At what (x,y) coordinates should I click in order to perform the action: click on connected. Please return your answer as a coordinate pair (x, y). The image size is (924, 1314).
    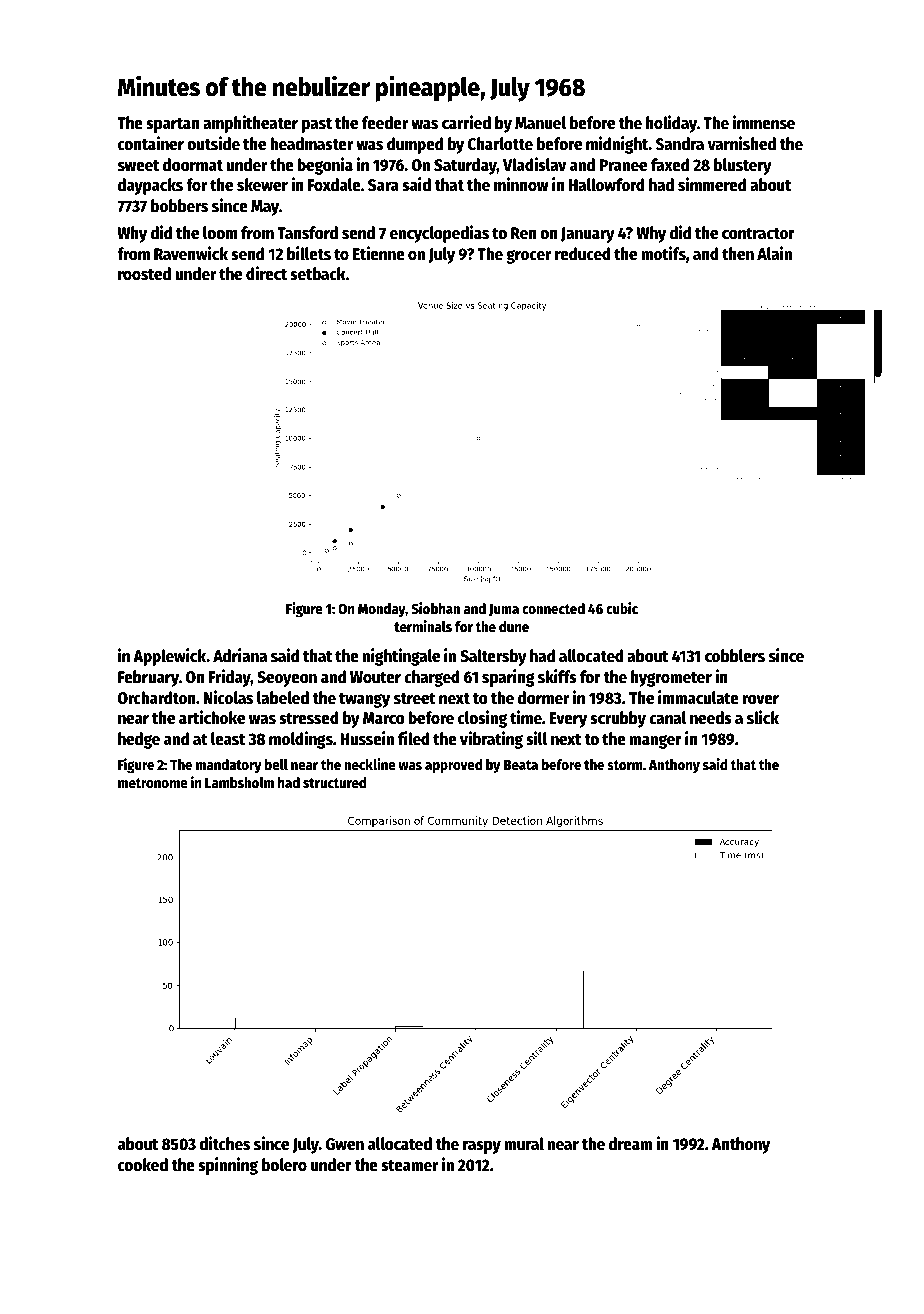
    Looking at the image, I should click on (553, 608).
